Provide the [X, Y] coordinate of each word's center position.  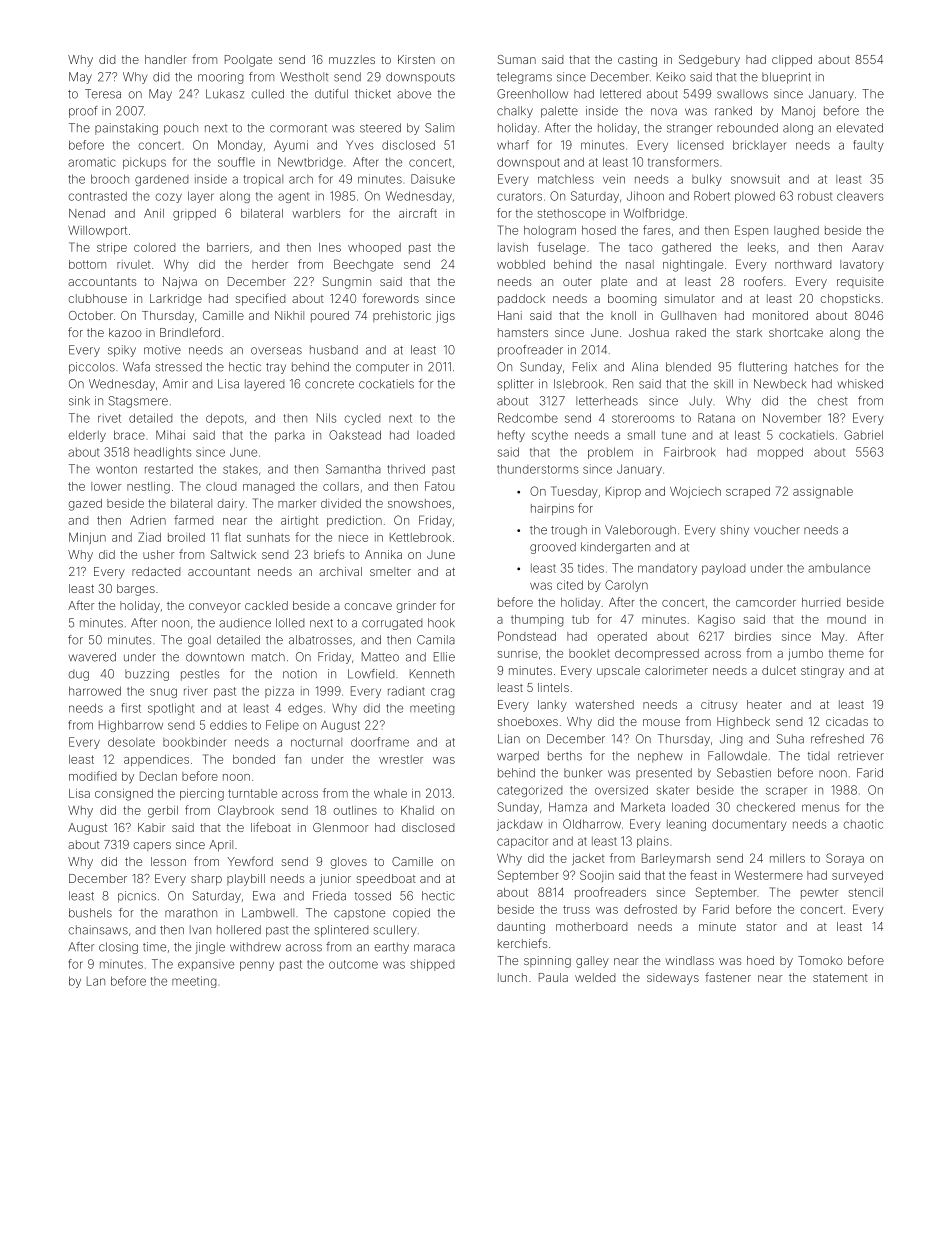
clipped [792, 61]
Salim [439, 128]
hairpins [552, 509]
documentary [749, 825]
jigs [445, 317]
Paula [553, 977]
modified [92, 776]
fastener [728, 977]
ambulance [839, 568]
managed [268, 488]
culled [268, 94]
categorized [529, 791]
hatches [816, 367]
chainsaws [98, 930]
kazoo [125, 332]
